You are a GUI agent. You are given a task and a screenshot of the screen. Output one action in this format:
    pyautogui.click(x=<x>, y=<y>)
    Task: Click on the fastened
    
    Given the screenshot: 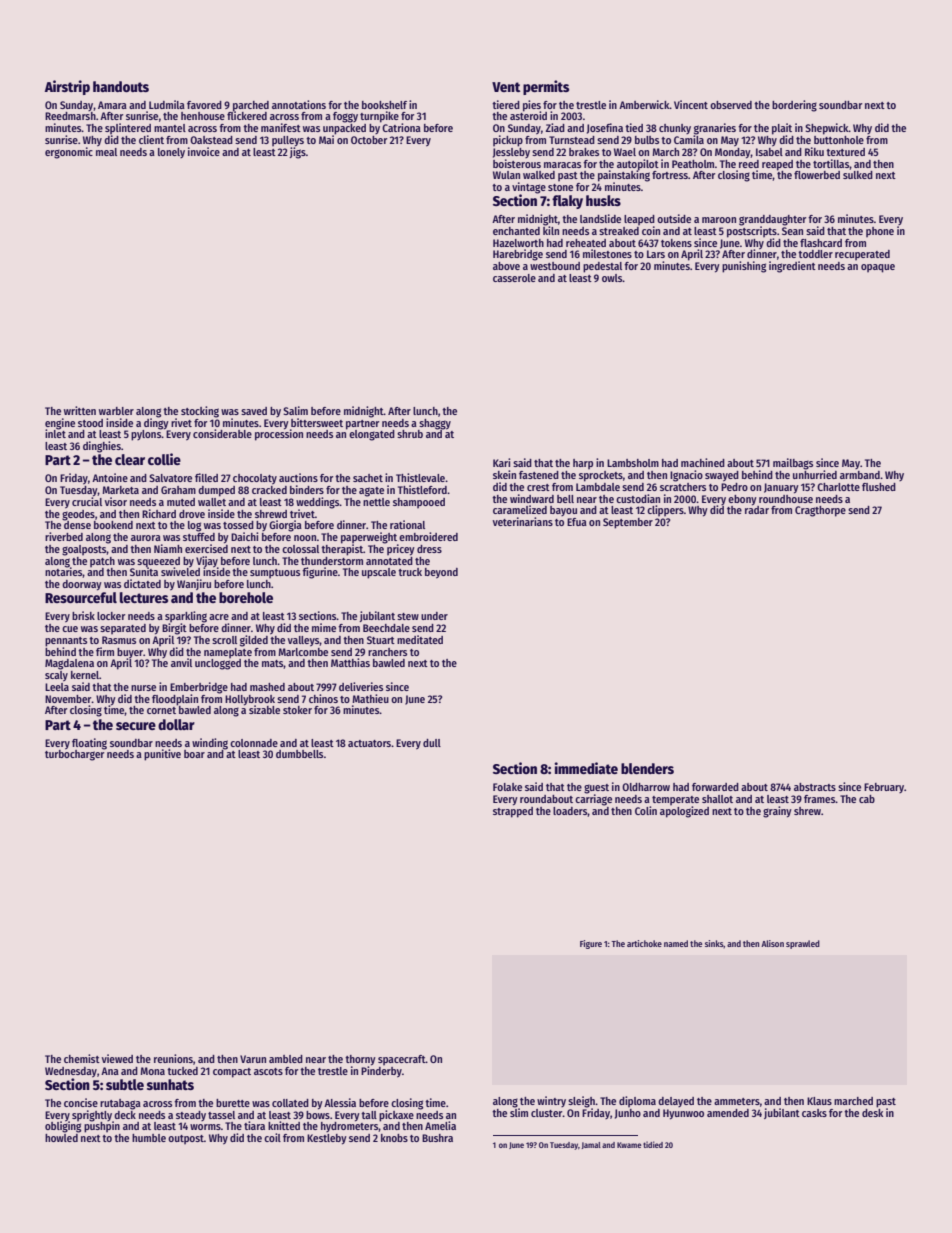 What is the action you would take?
    pyautogui.click(x=539, y=475)
